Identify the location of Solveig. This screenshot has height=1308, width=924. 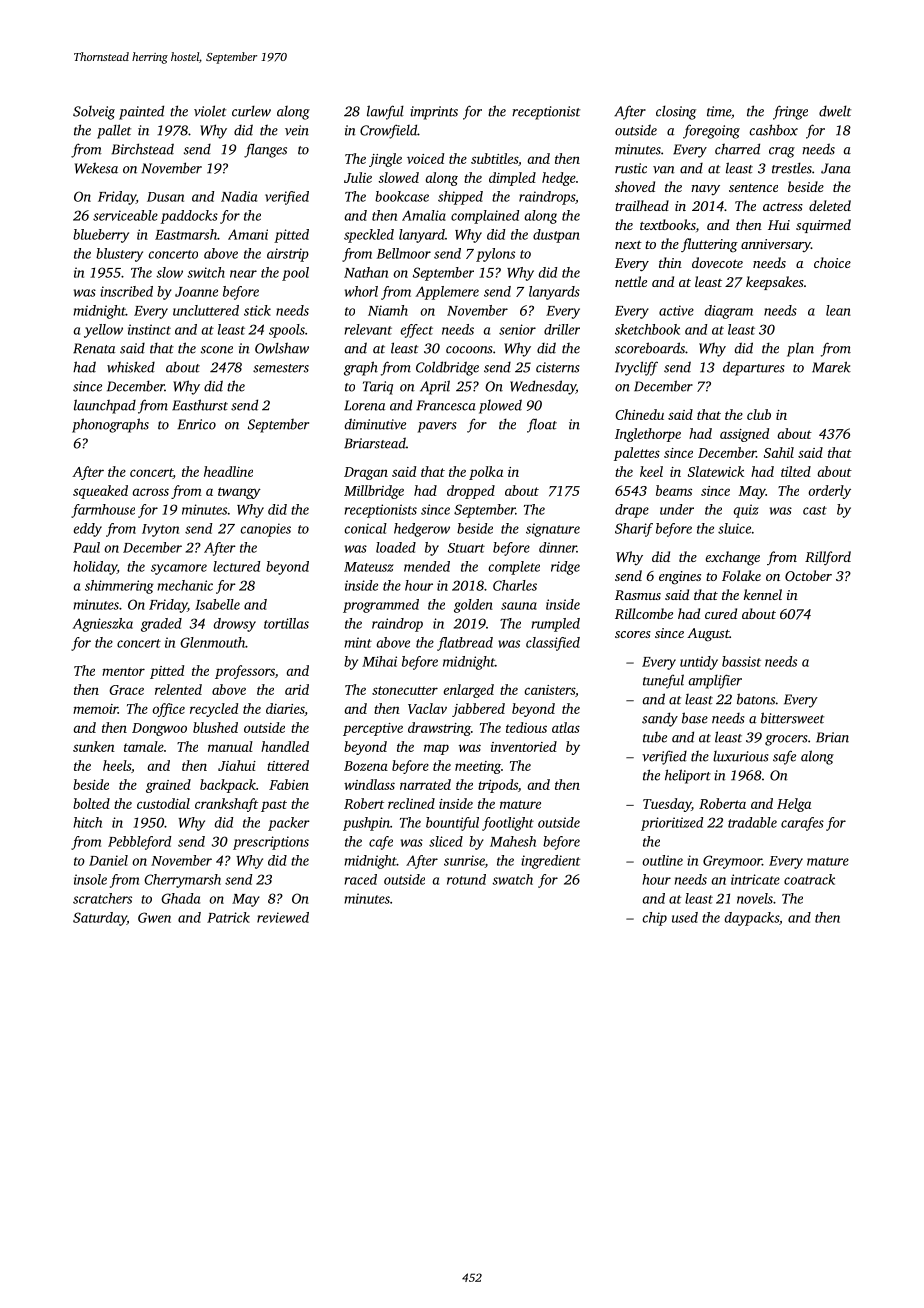
(94, 113).
